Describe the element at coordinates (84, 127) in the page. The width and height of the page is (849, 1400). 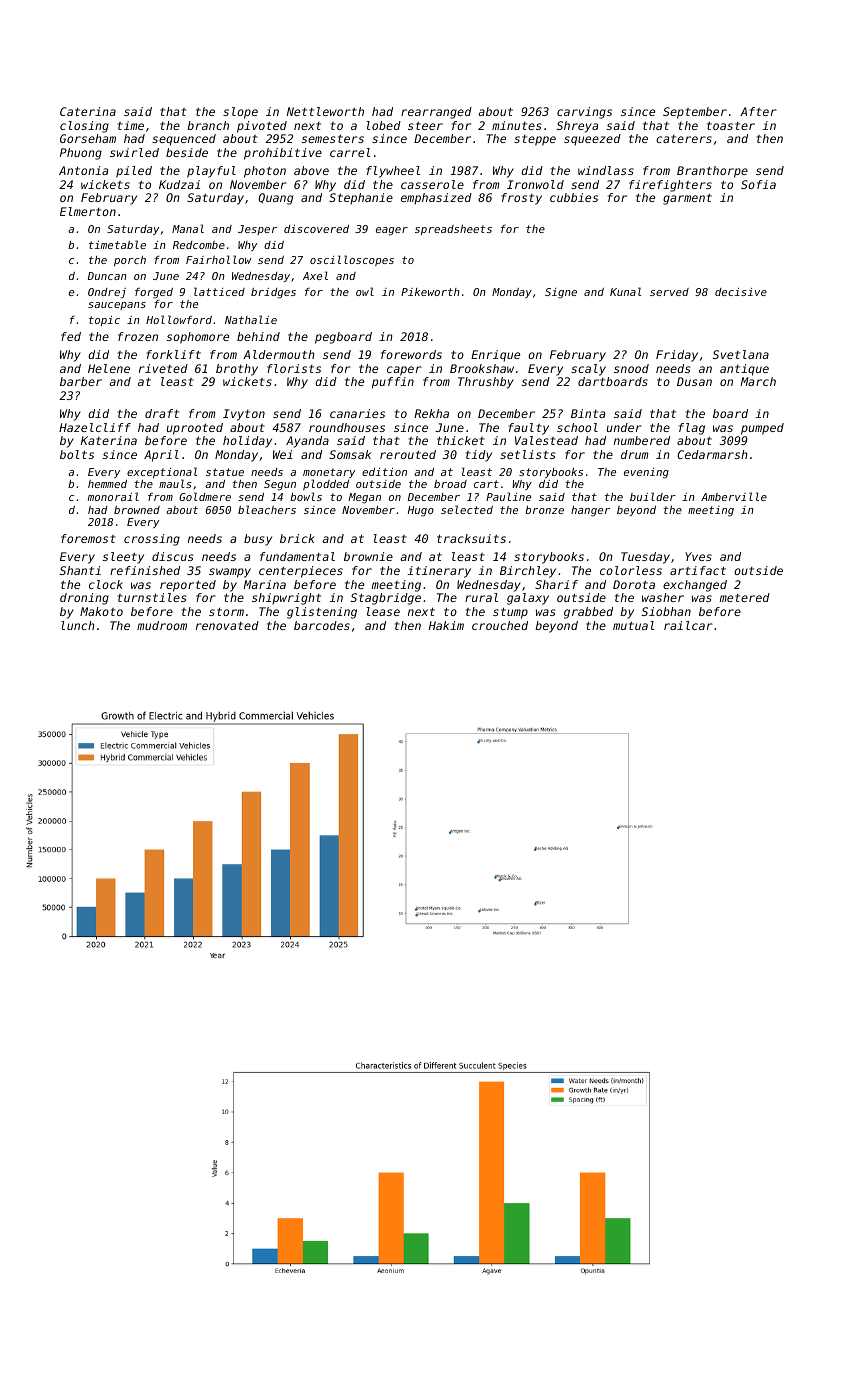
I see `closing` at that location.
